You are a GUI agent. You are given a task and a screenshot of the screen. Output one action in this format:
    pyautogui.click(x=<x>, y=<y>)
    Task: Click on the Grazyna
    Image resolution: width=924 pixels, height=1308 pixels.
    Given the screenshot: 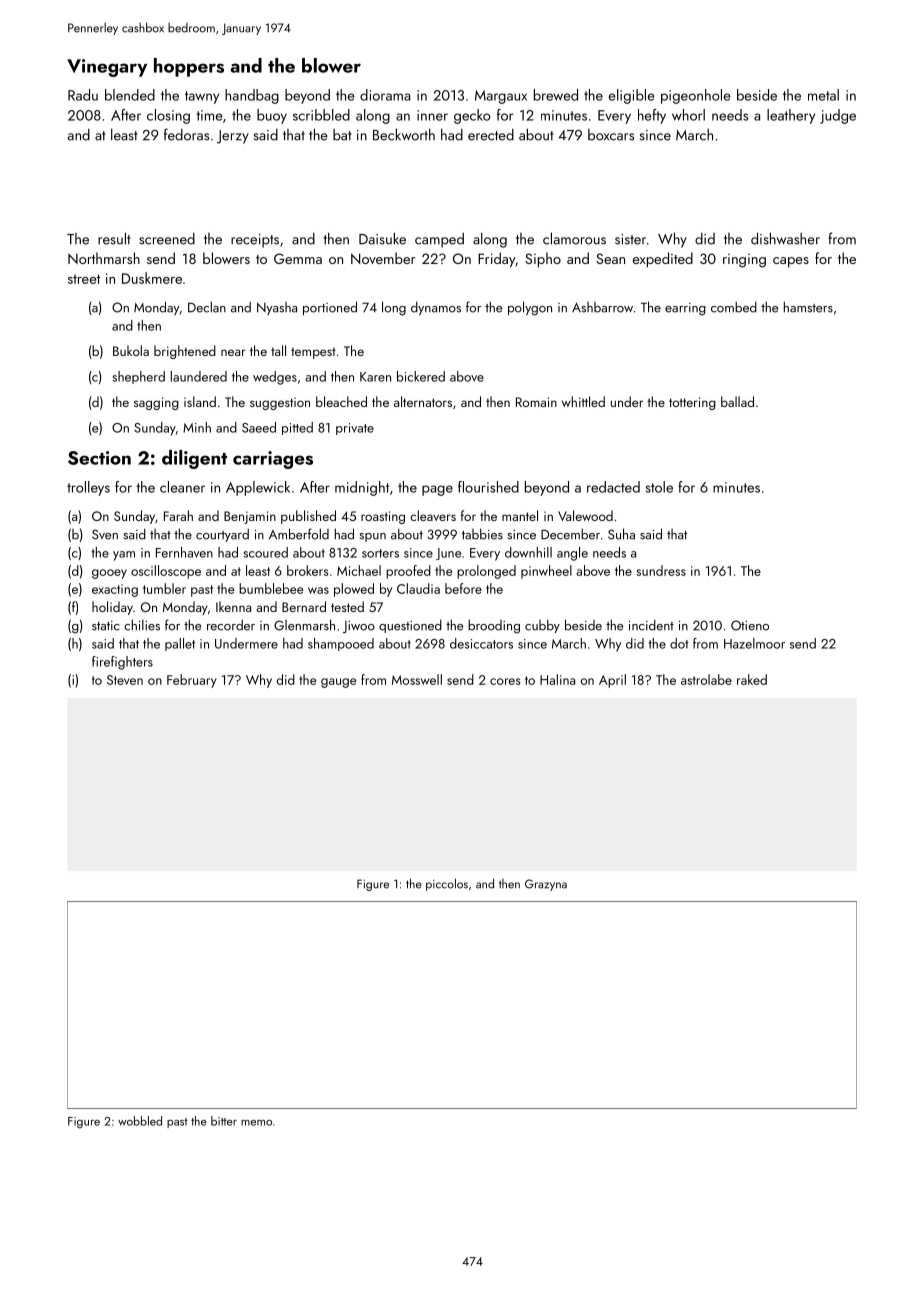 What is the action you would take?
    pyautogui.click(x=546, y=885)
